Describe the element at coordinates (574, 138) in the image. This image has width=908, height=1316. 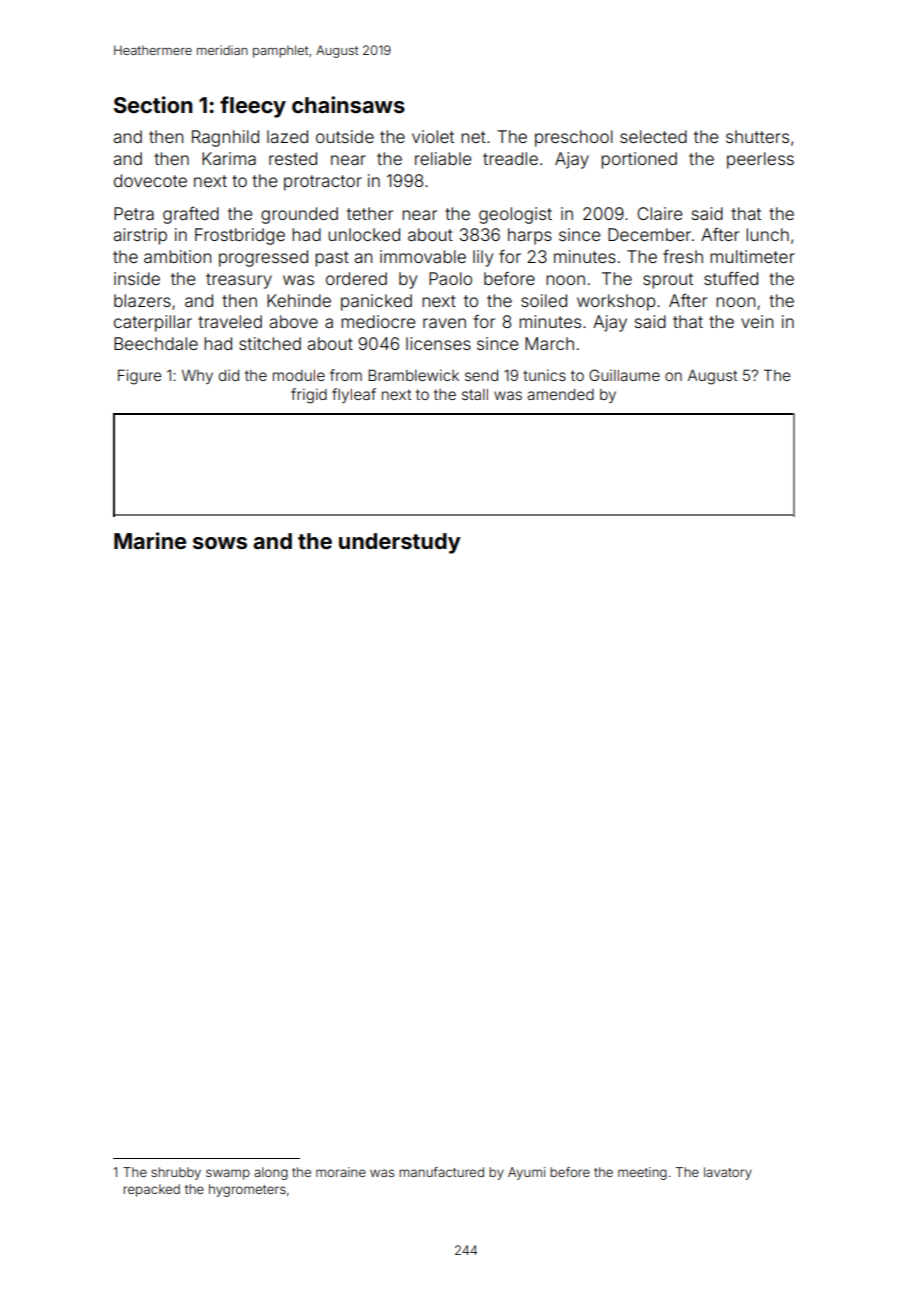
I see `preschool` at that location.
